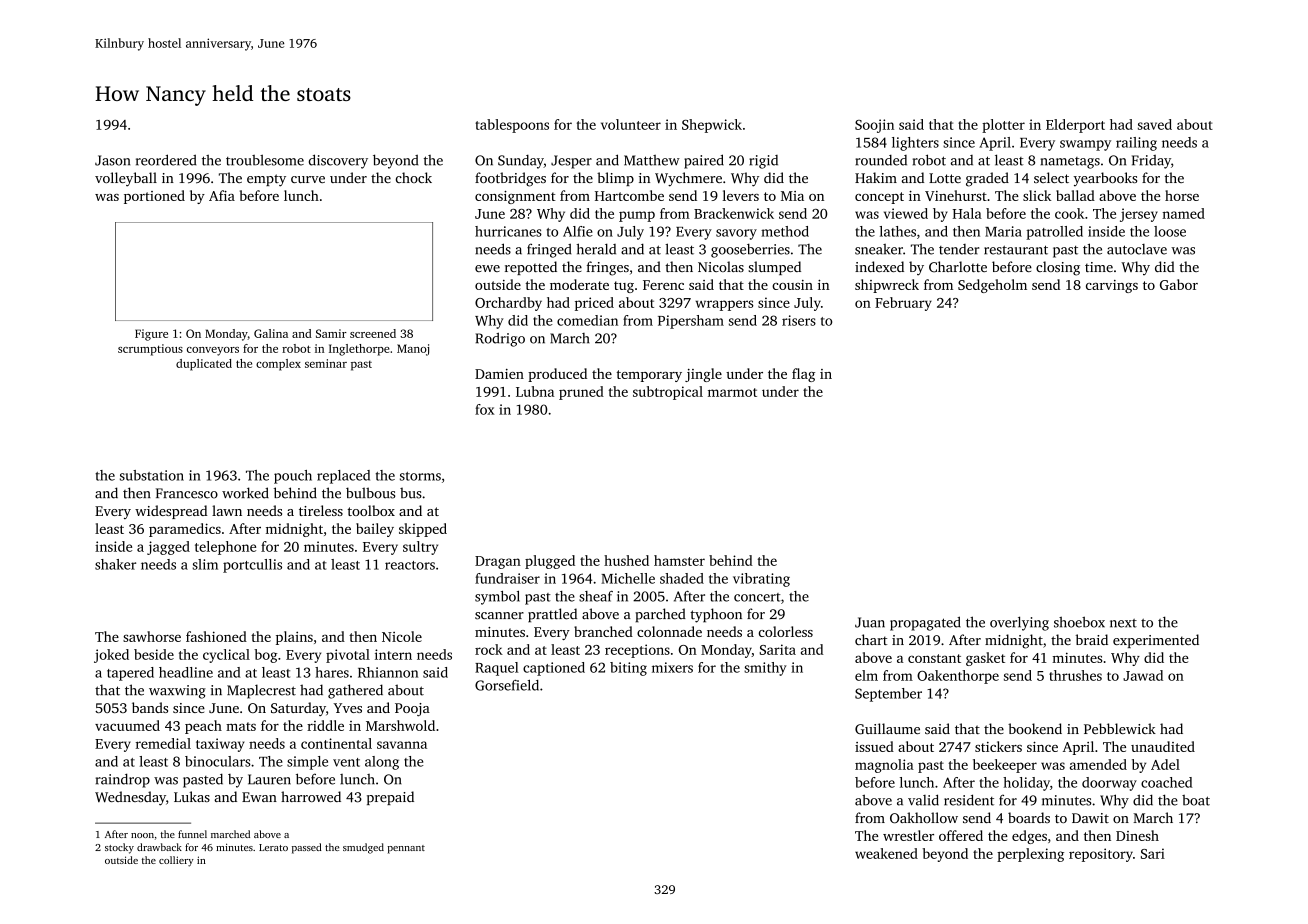 Image resolution: width=1308 pixels, height=924 pixels. I want to click on pruned, so click(581, 393).
